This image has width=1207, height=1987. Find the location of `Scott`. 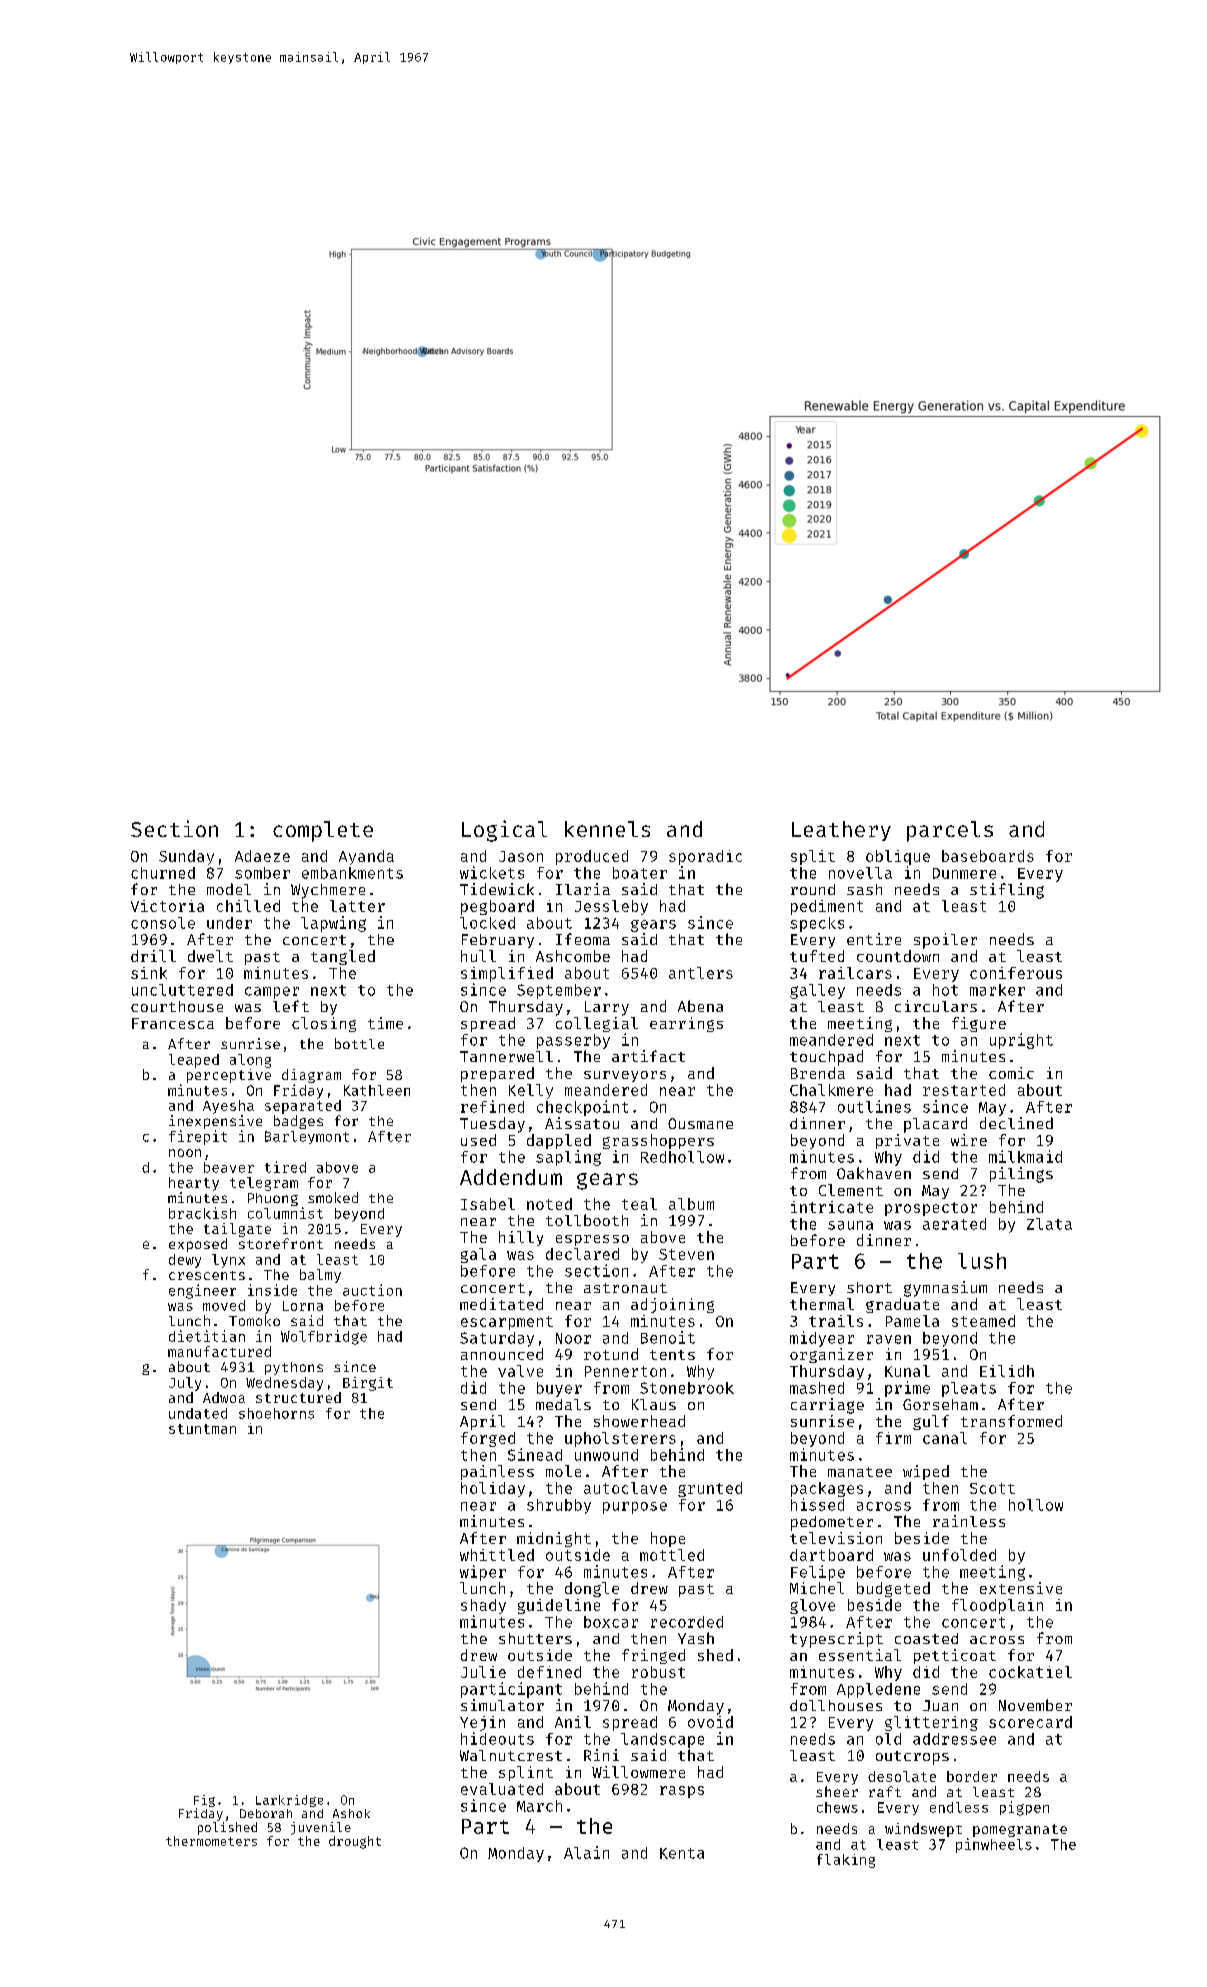

Scott is located at coordinates (992, 1488).
